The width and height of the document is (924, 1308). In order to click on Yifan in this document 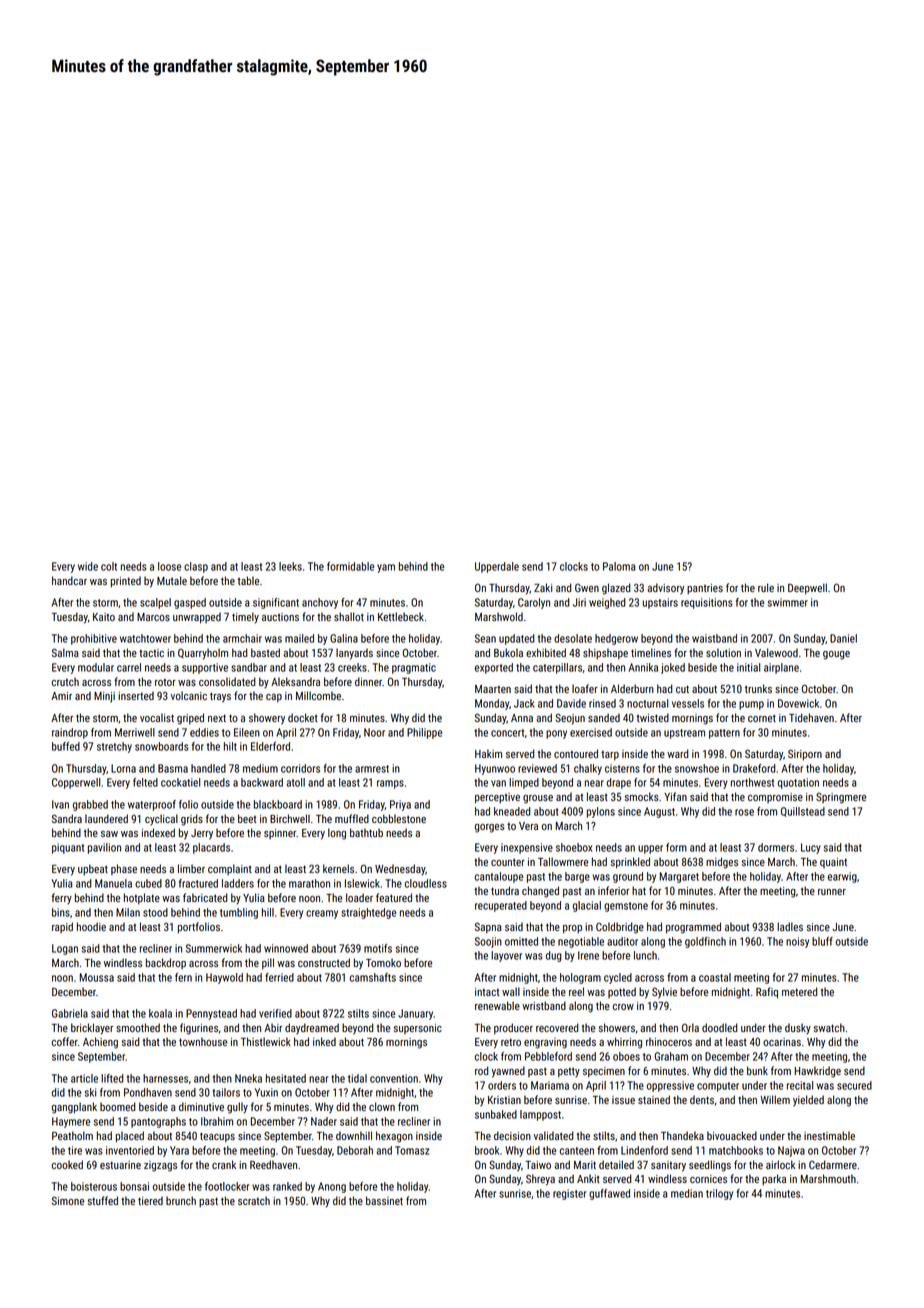, I will do `click(675, 796)`.
